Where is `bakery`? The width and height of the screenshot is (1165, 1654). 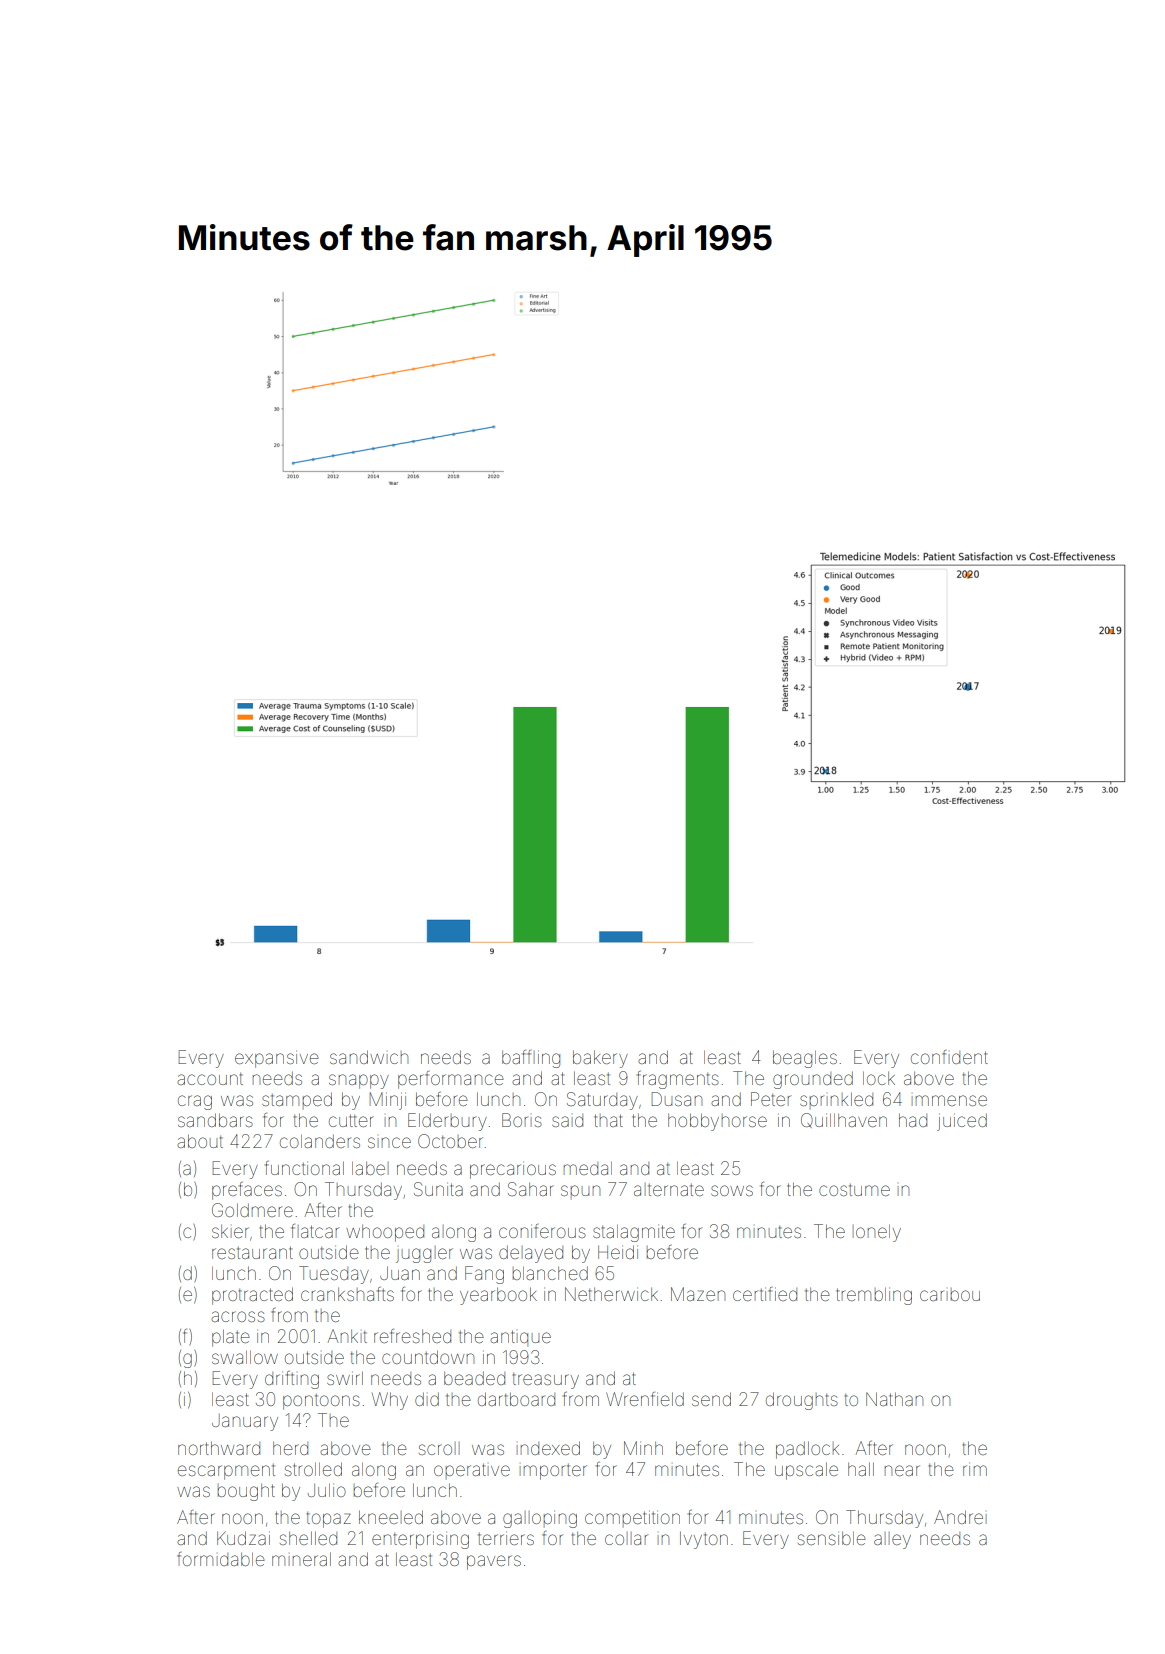
bakery is located at coordinates (600, 1059).
